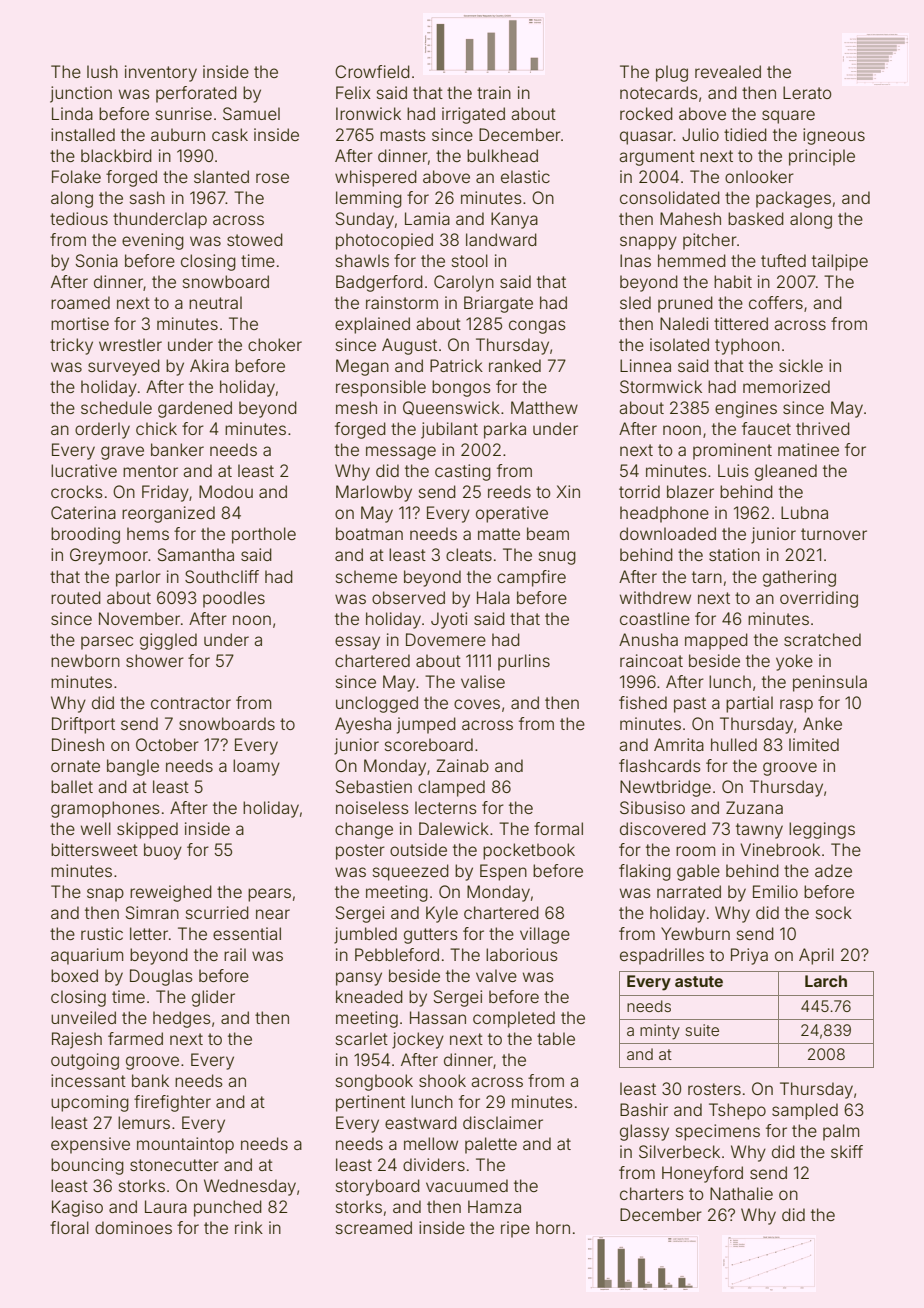 The image size is (924, 1308). Describe the element at coordinates (695, 933) in the image. I see `Yewburn` at that location.
